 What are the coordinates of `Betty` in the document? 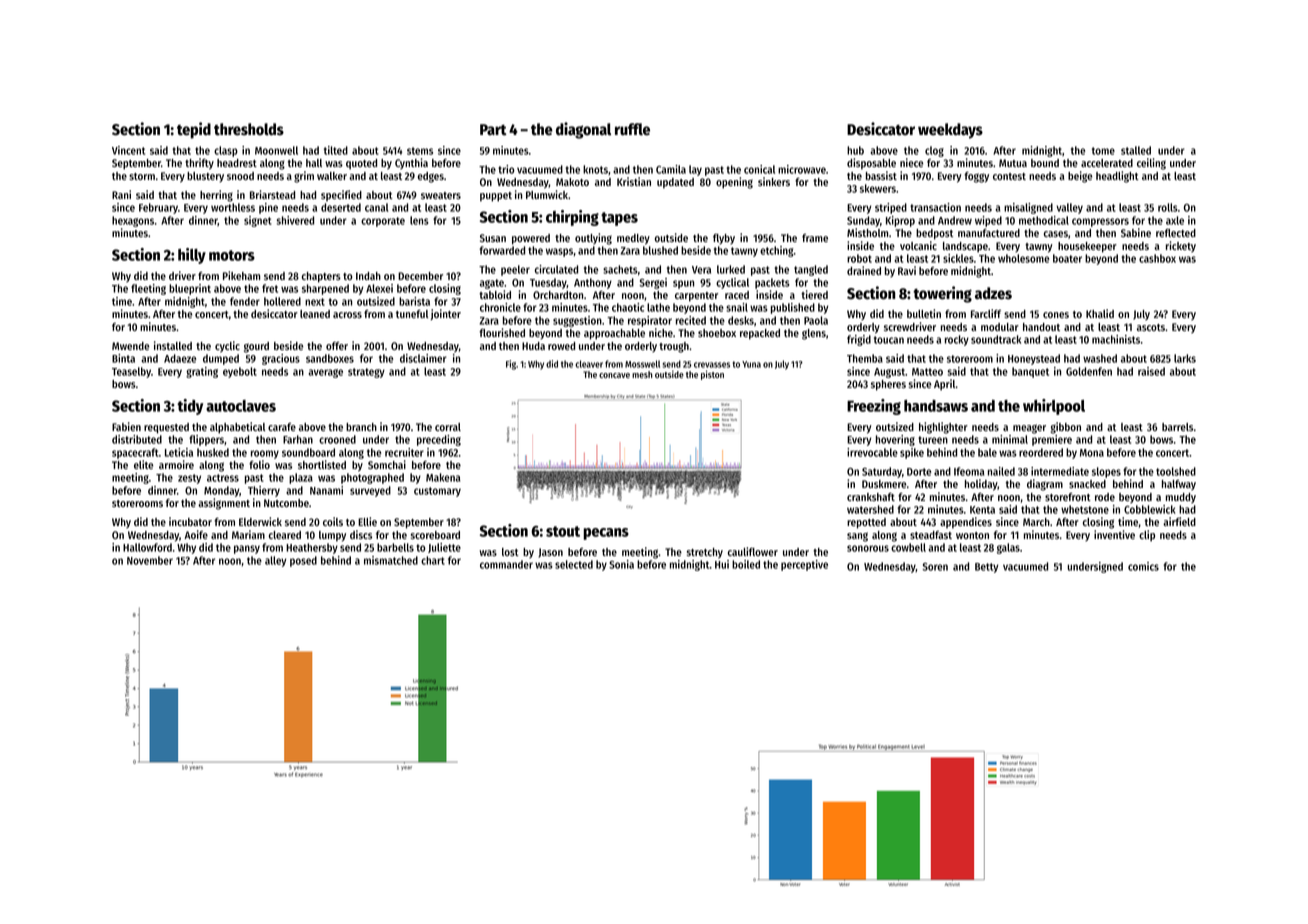 It's located at (986, 568).
